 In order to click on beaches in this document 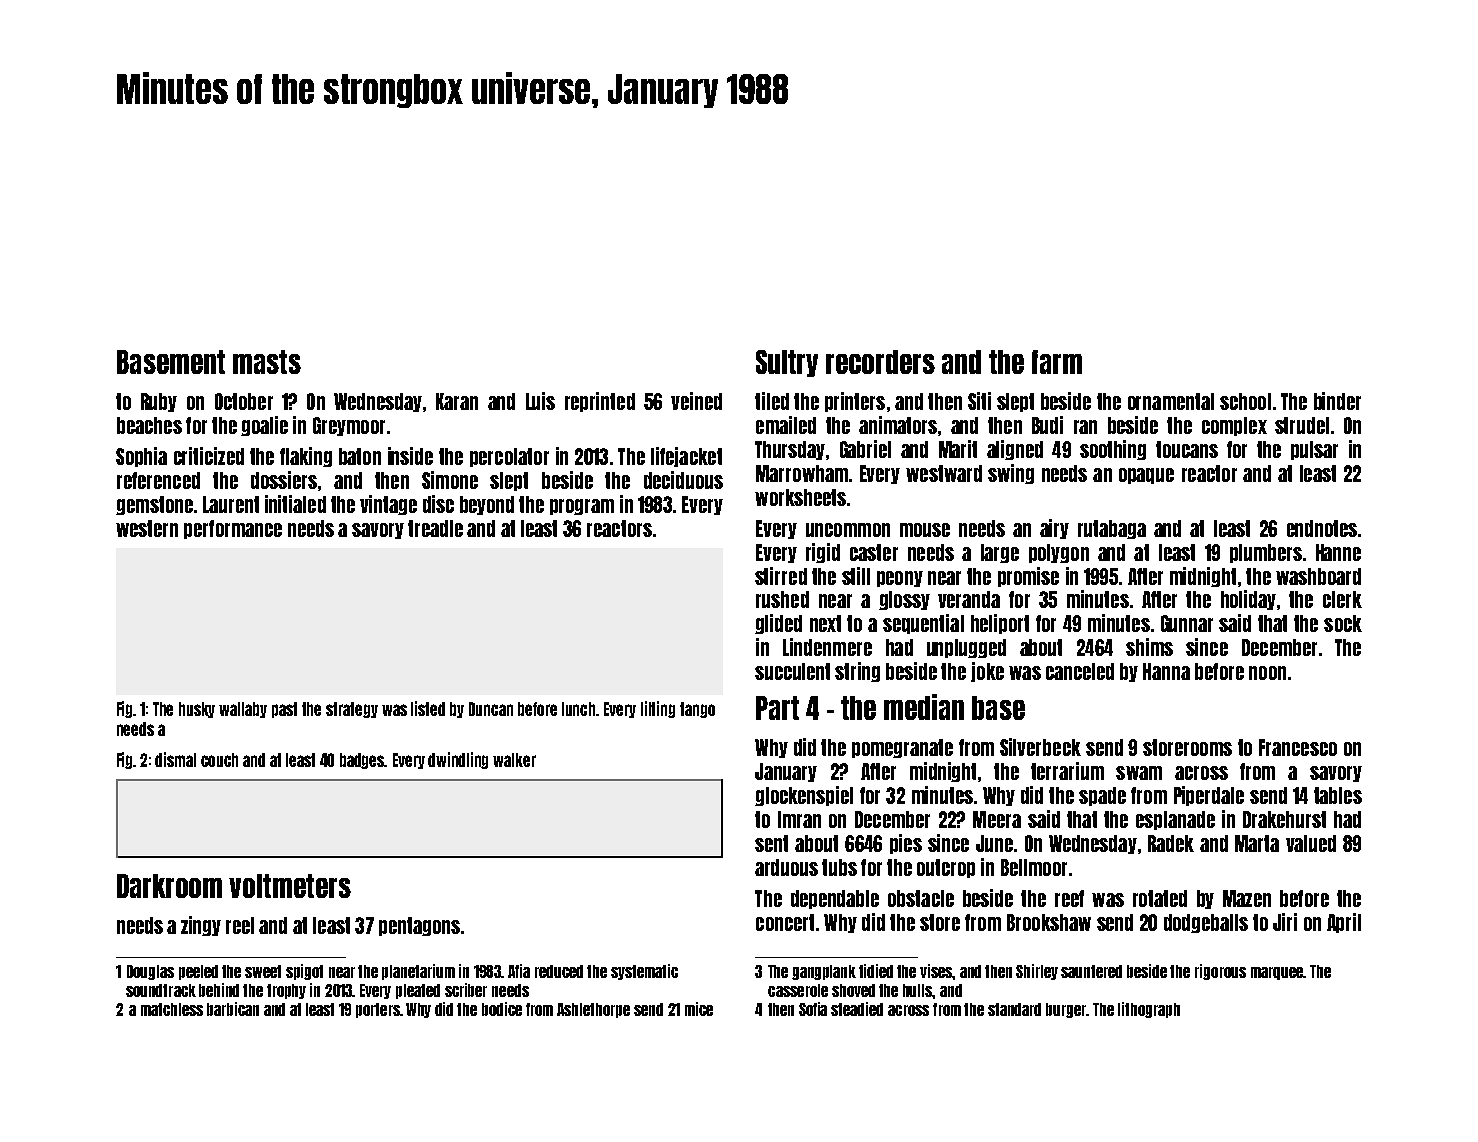, I will do `click(149, 425)`.
